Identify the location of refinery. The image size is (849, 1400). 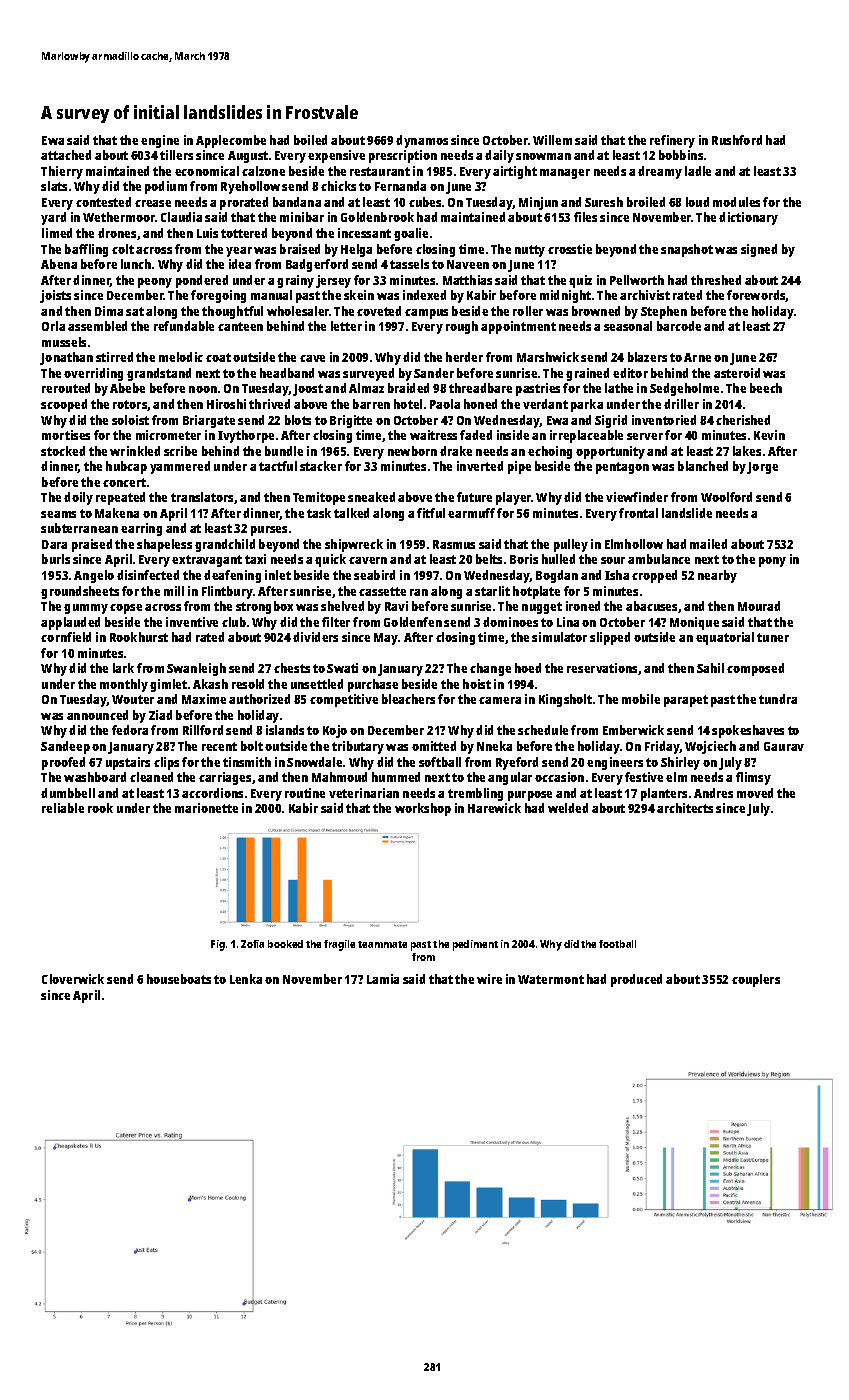
(672, 141).
